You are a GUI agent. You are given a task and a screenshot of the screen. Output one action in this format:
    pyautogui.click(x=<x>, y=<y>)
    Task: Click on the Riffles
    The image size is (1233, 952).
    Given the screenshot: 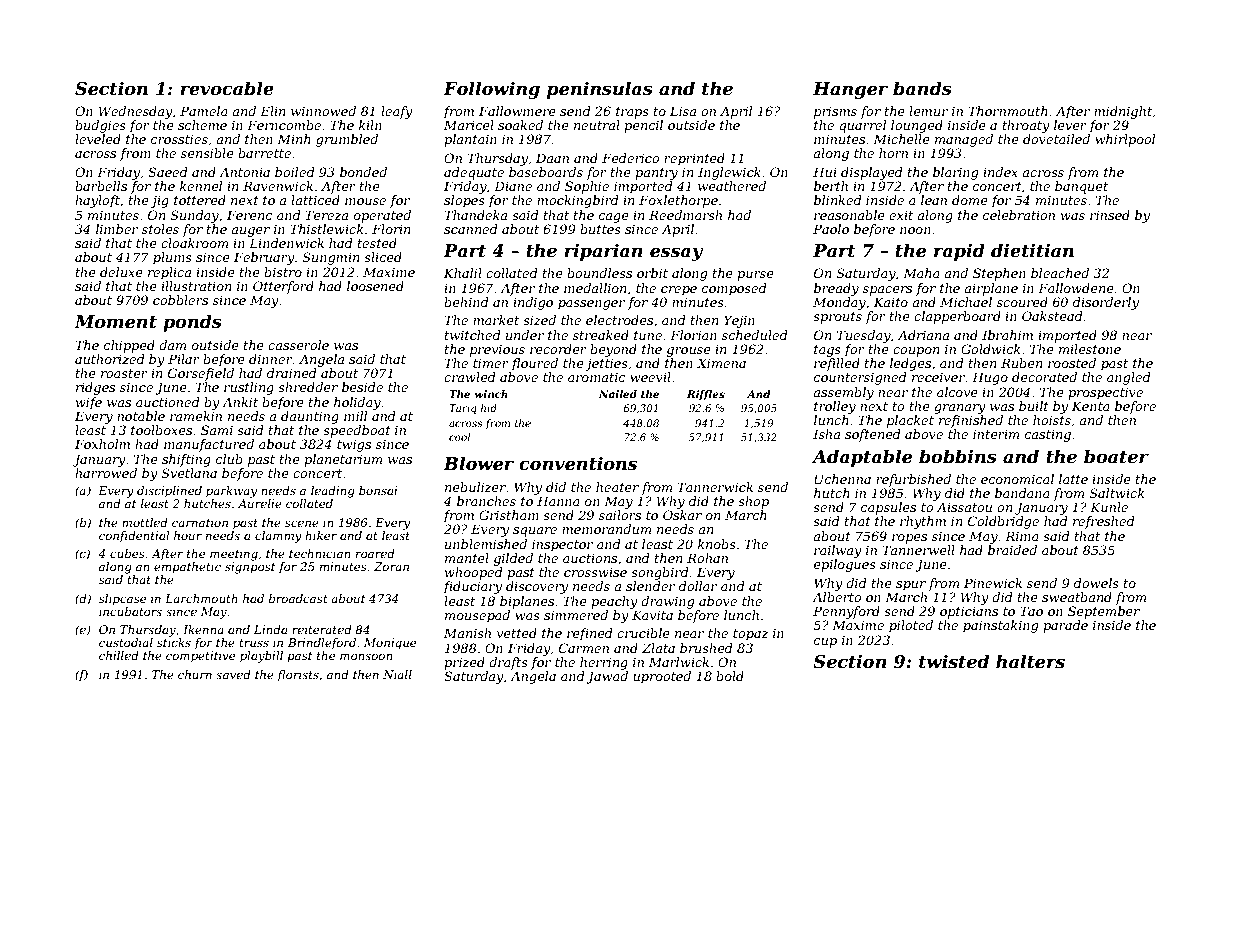 What is the action you would take?
    pyautogui.click(x=706, y=395)
